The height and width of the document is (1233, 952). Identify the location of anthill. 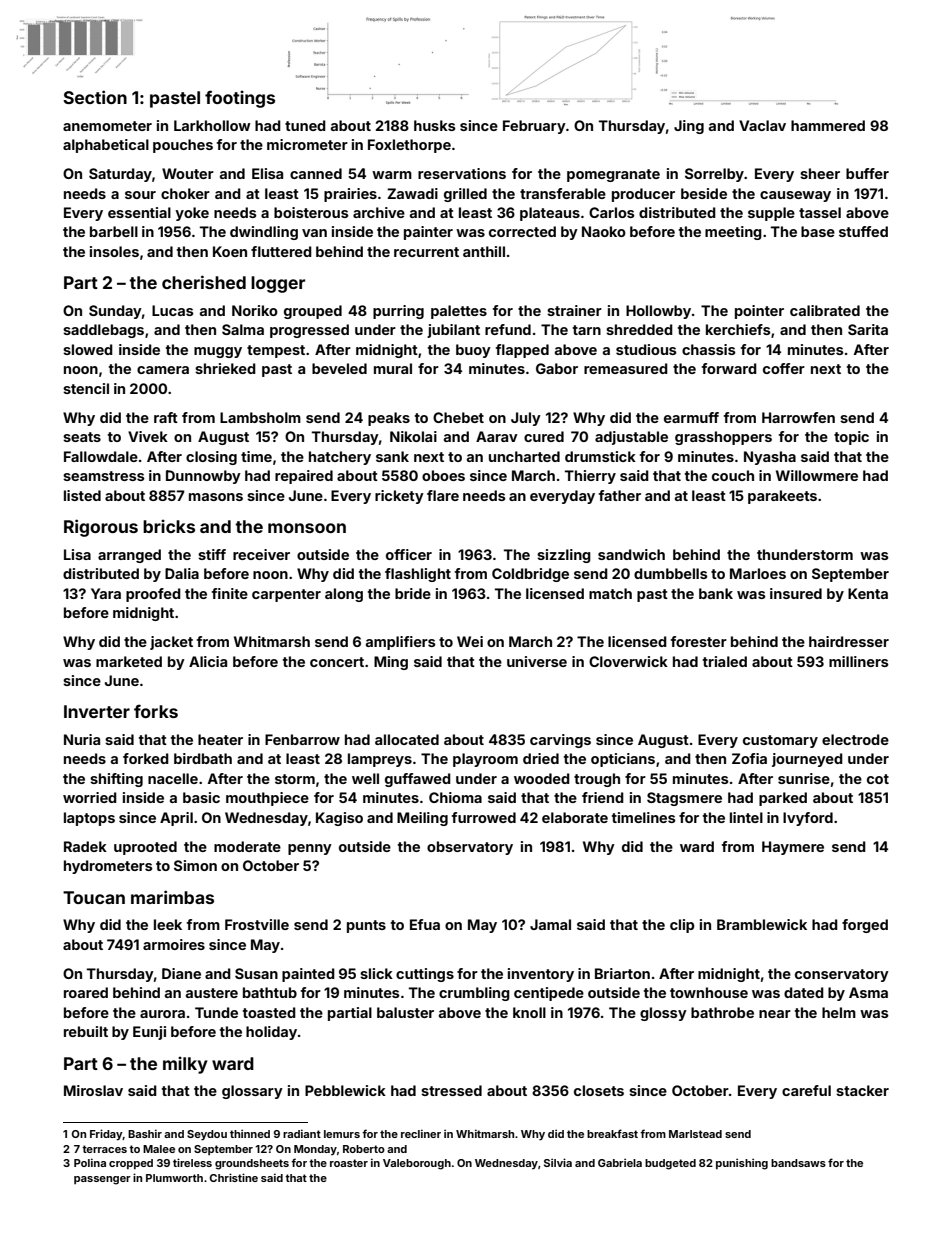
(484, 251).
